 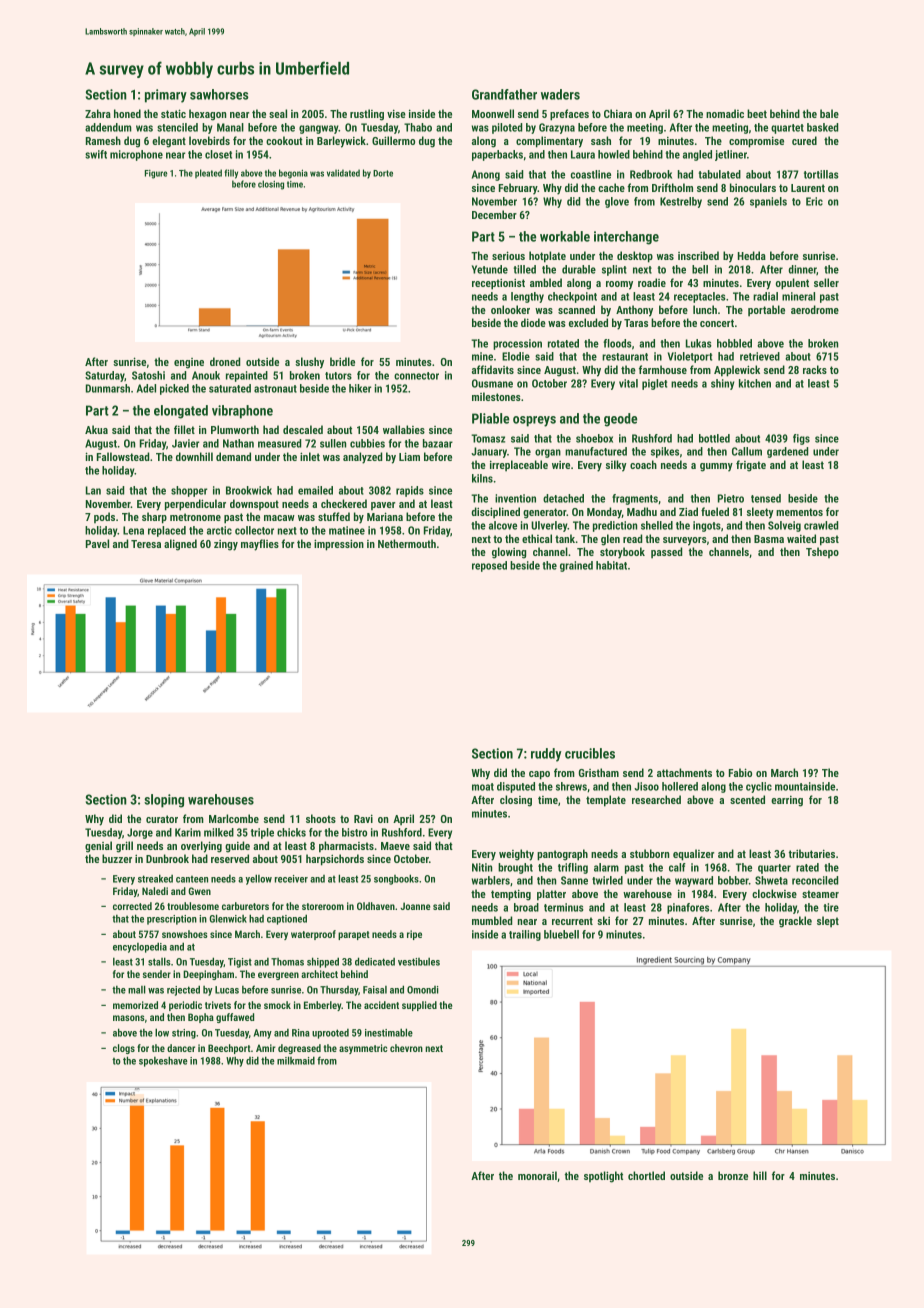 What do you see at coordinates (733, 1175) in the screenshot?
I see `bronze` at bounding box center [733, 1175].
